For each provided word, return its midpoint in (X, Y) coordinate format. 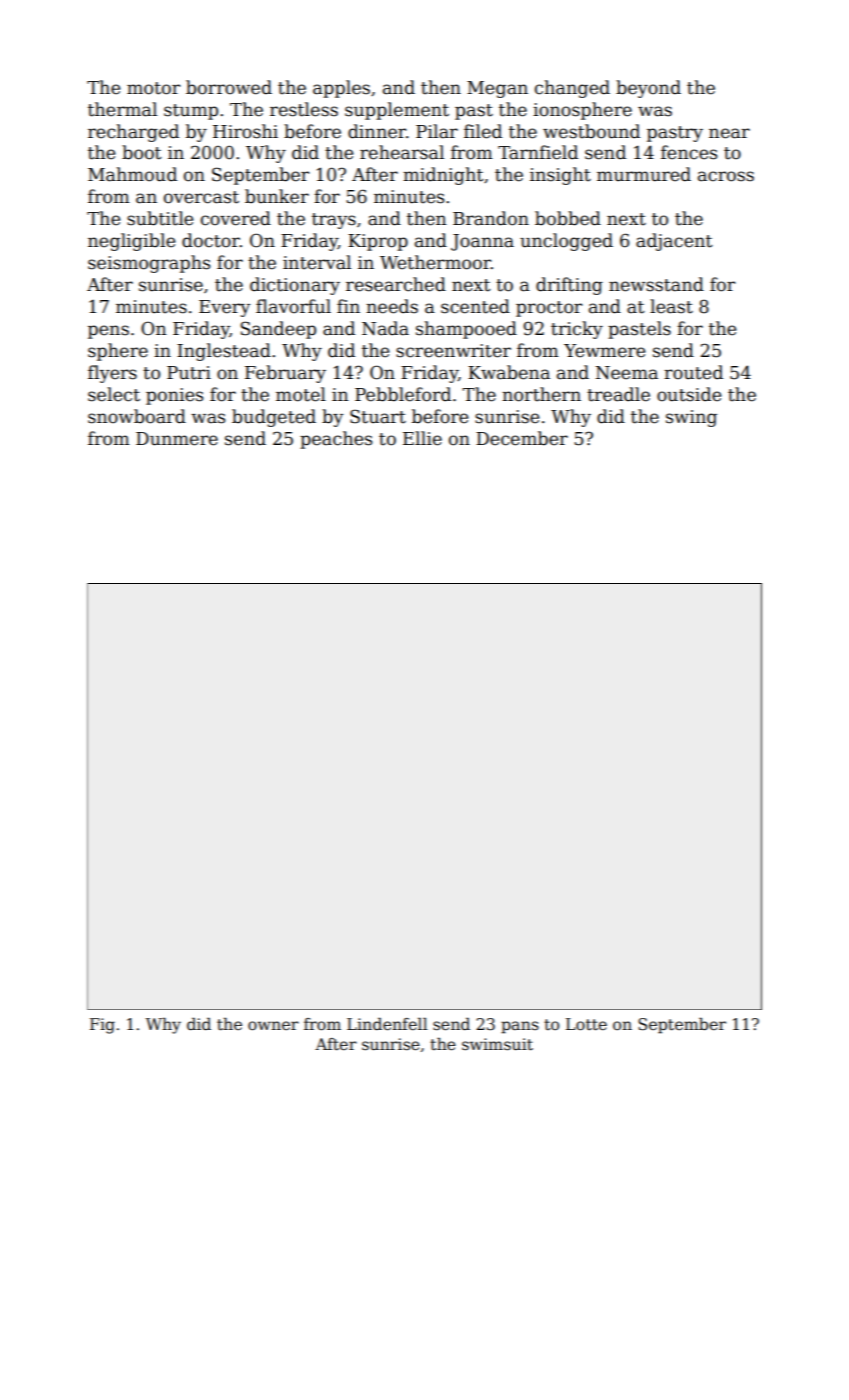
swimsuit (497, 1044)
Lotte (586, 1024)
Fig (102, 1026)
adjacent (674, 242)
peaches (336, 440)
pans (520, 1027)
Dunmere (177, 439)
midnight (443, 176)
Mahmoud (132, 174)
